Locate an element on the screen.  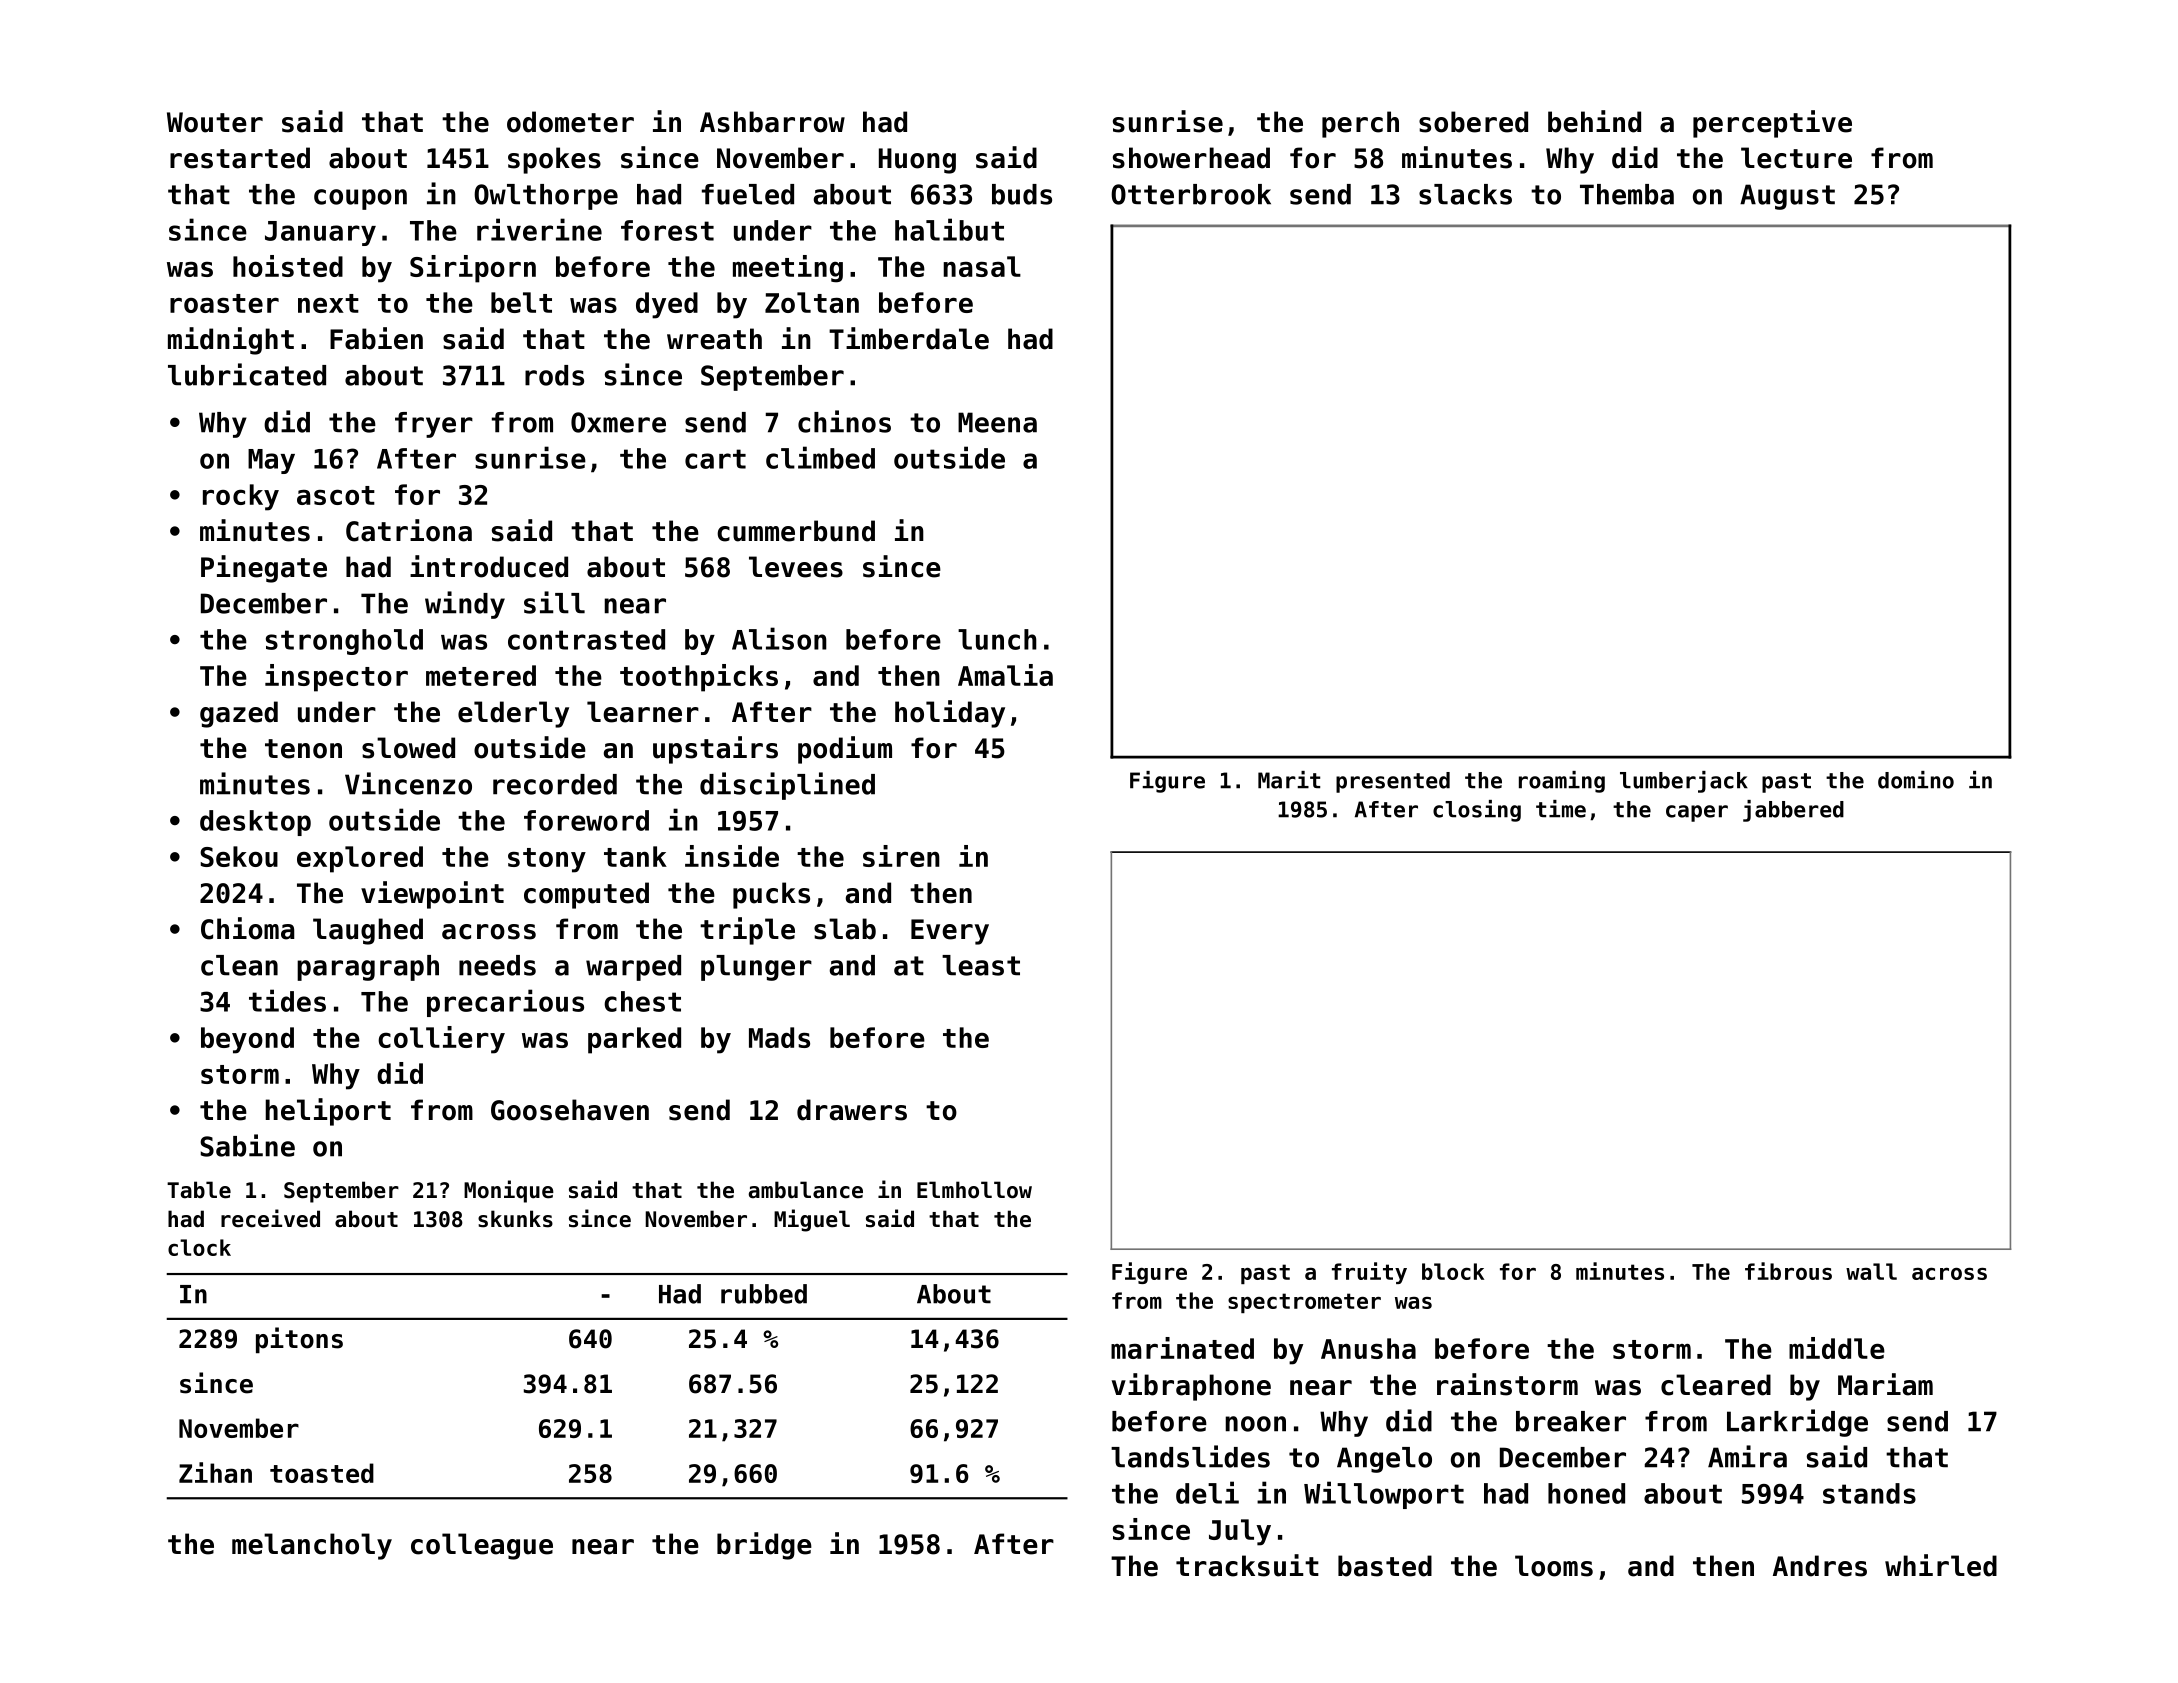
jabbered is located at coordinates (1793, 811).
